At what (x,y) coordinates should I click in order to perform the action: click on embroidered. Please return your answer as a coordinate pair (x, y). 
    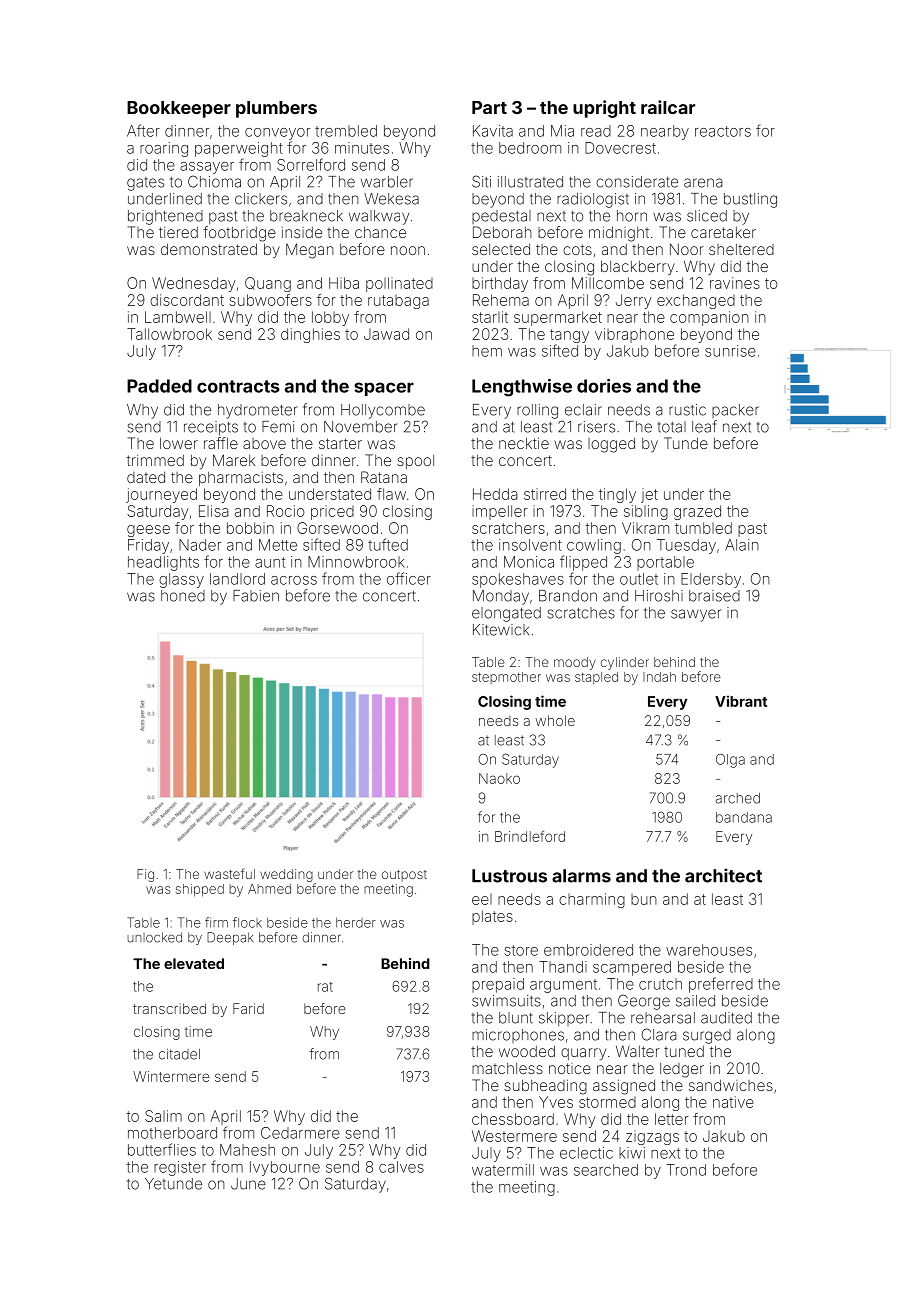
    Looking at the image, I should click on (588, 950).
